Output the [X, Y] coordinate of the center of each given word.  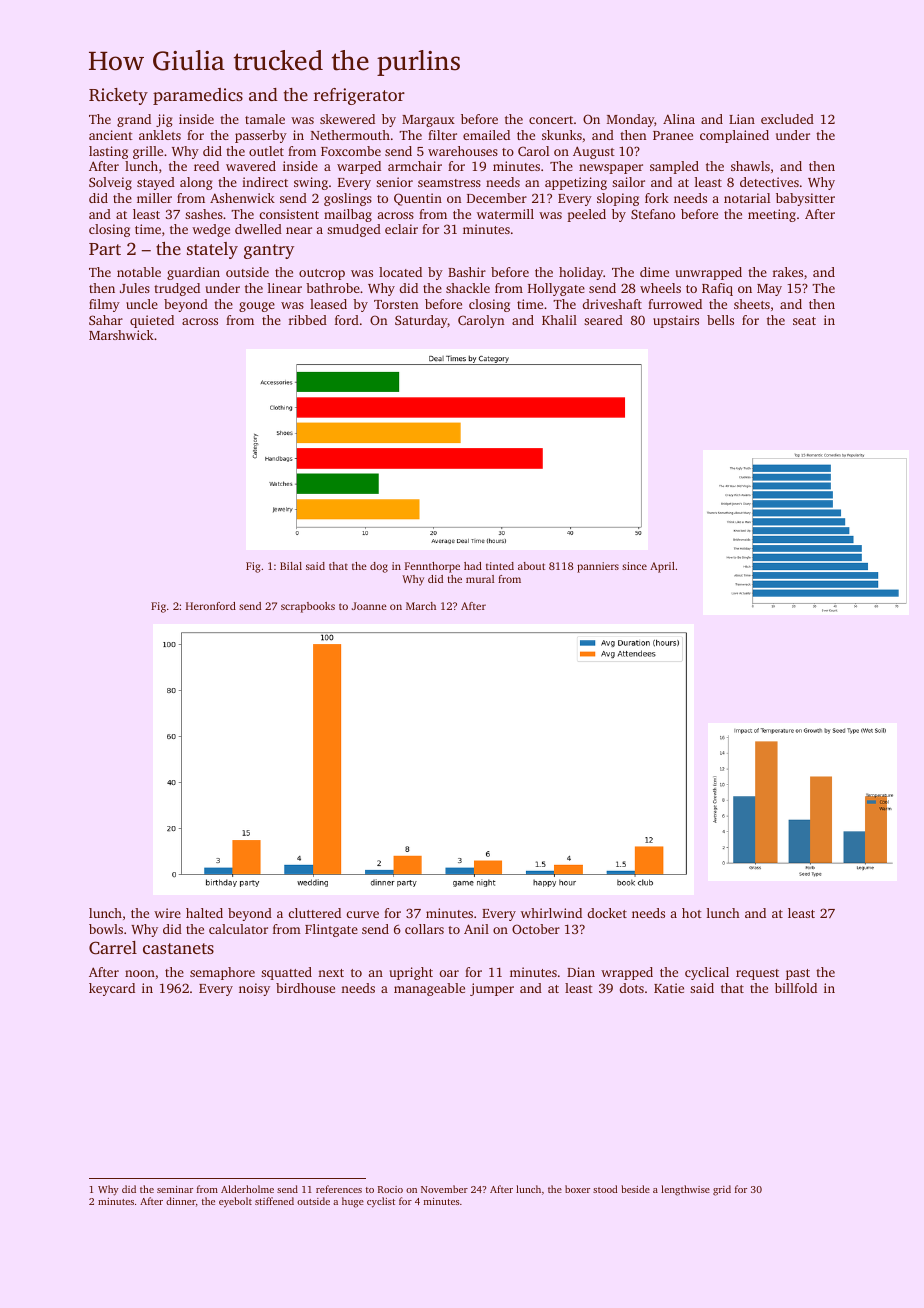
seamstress [449, 183]
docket [607, 913]
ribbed [308, 320]
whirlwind [551, 913]
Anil [476, 929]
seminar [175, 1189]
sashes [204, 214]
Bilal [291, 566]
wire [167, 913]
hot [692, 913]
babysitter [805, 199]
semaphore [222, 973]
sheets [752, 304]
